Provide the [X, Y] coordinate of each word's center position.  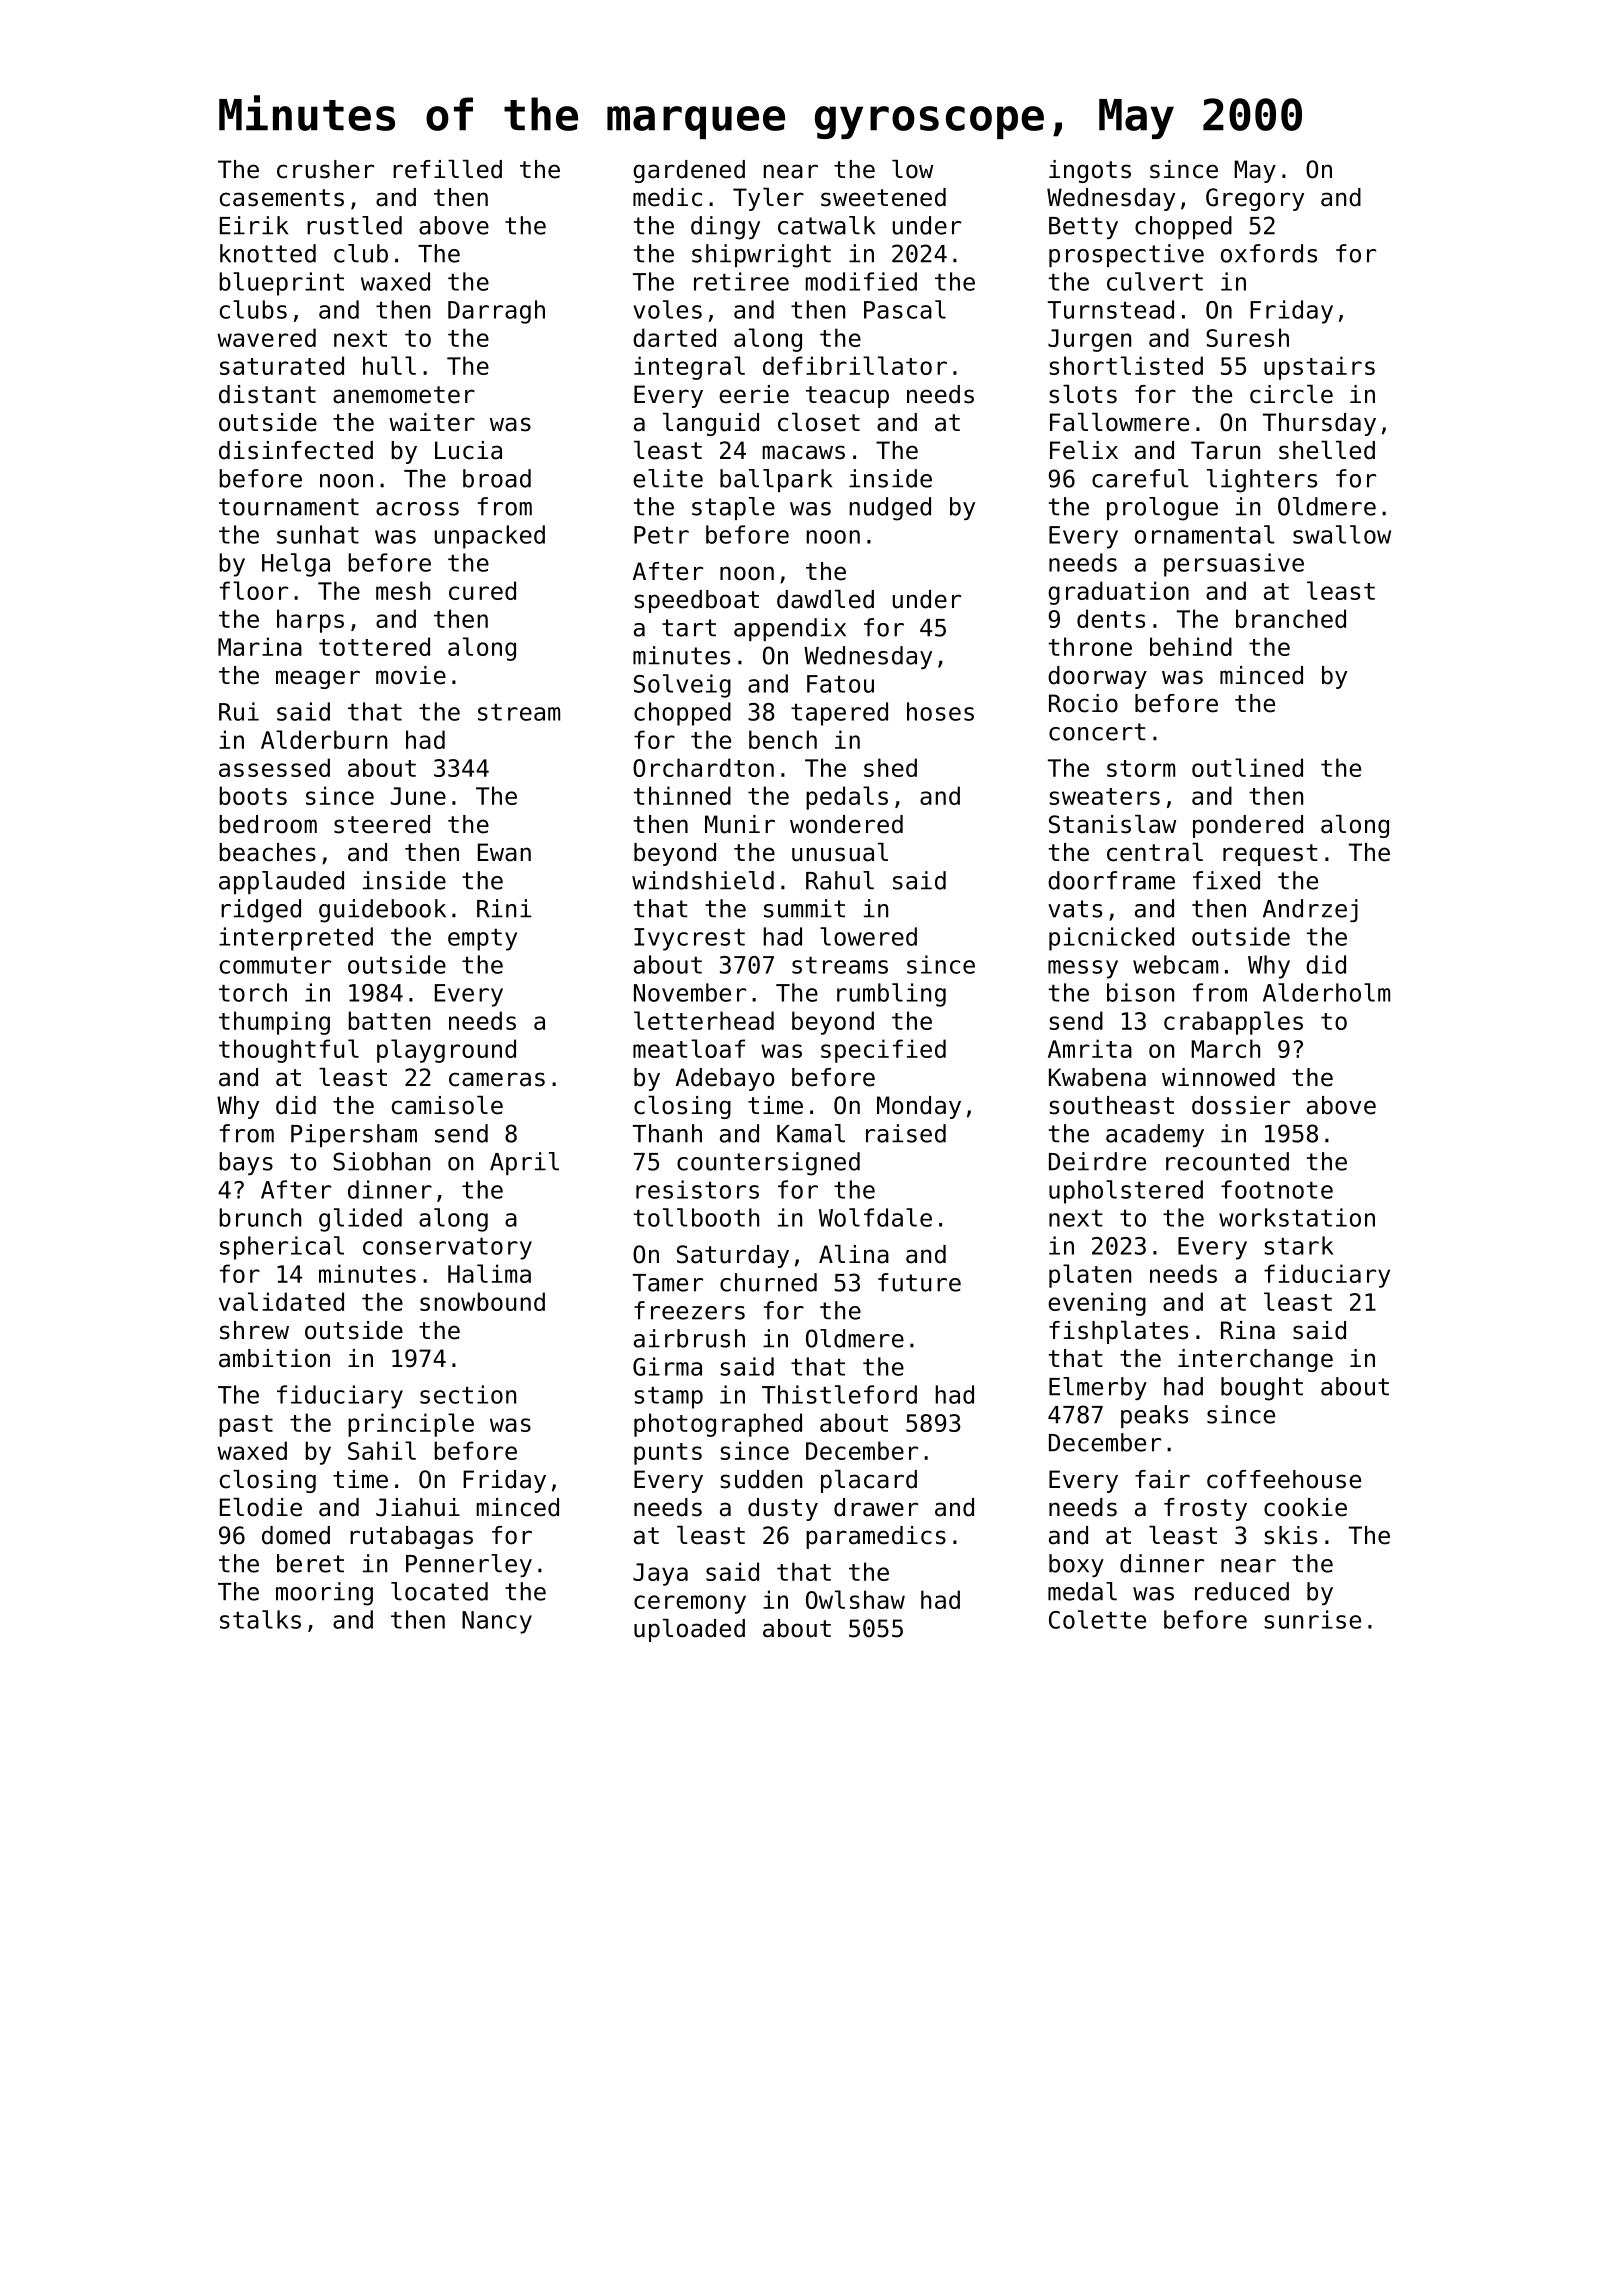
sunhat [318, 534]
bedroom [268, 824]
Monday [919, 1107]
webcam [1175, 964]
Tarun [1225, 450]
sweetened [883, 197]
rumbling [891, 995]
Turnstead [1111, 309]
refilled [447, 169]
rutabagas [411, 1537]
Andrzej [1310, 910]
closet [819, 422]
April [524, 1163]
